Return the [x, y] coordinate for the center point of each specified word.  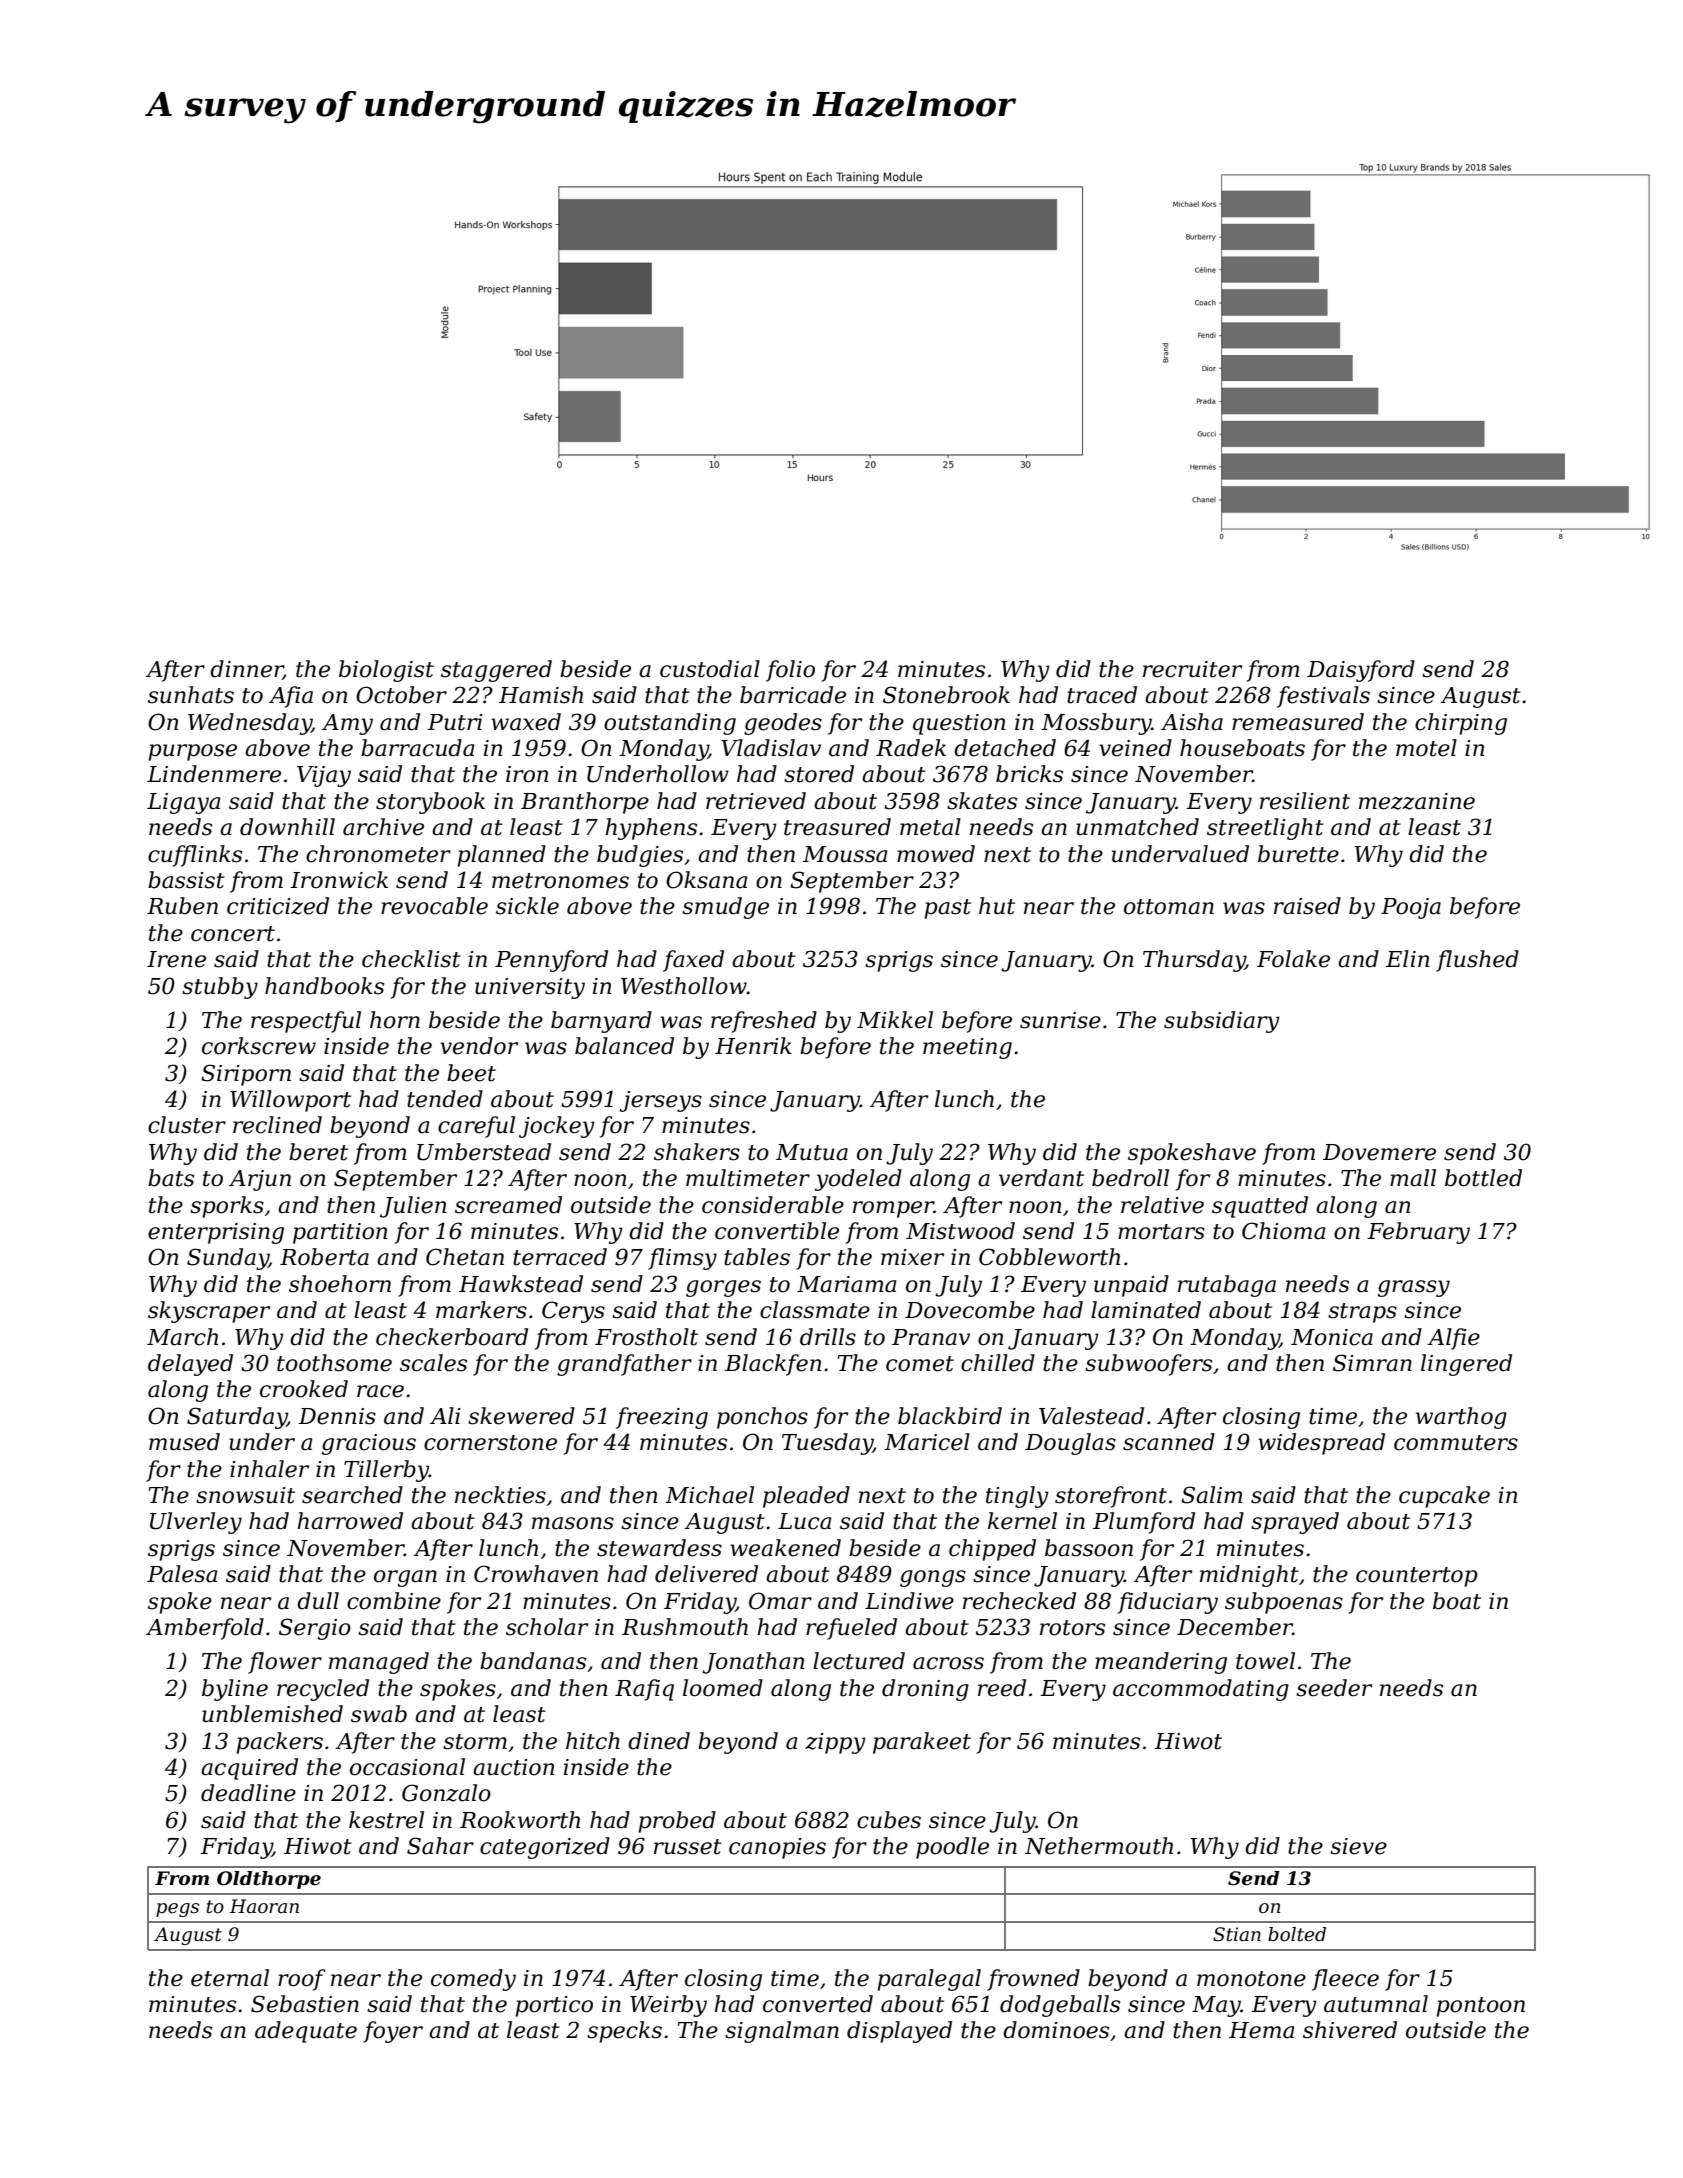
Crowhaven [536, 1574]
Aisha [1192, 722]
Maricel [927, 1442]
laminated [1146, 1310]
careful [476, 1127]
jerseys [660, 1101]
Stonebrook [946, 695]
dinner [246, 670]
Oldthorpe [269, 1880]
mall [1413, 1178]
